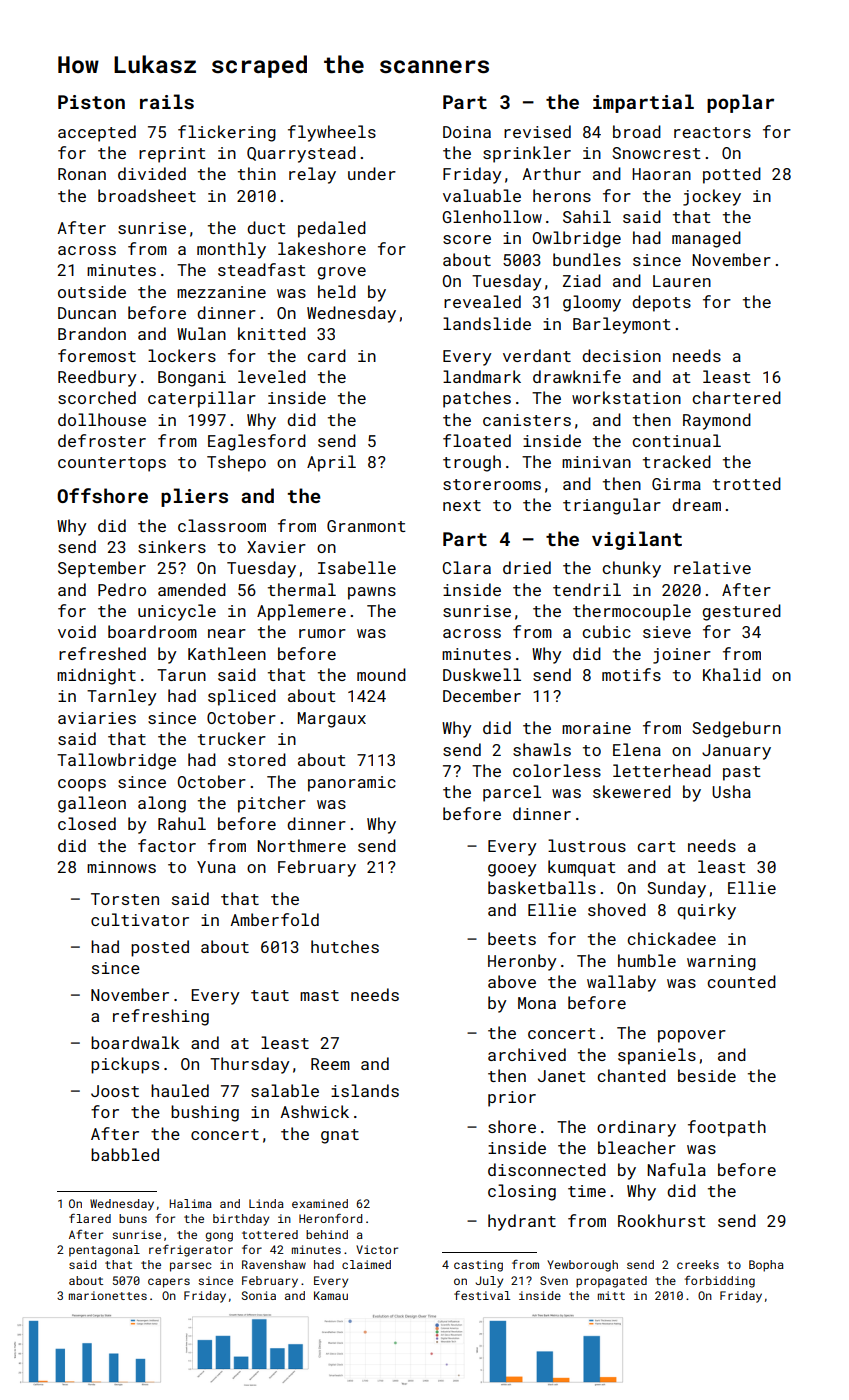  Describe the element at coordinates (661, 174) in the screenshot. I see `Haoran` at that location.
